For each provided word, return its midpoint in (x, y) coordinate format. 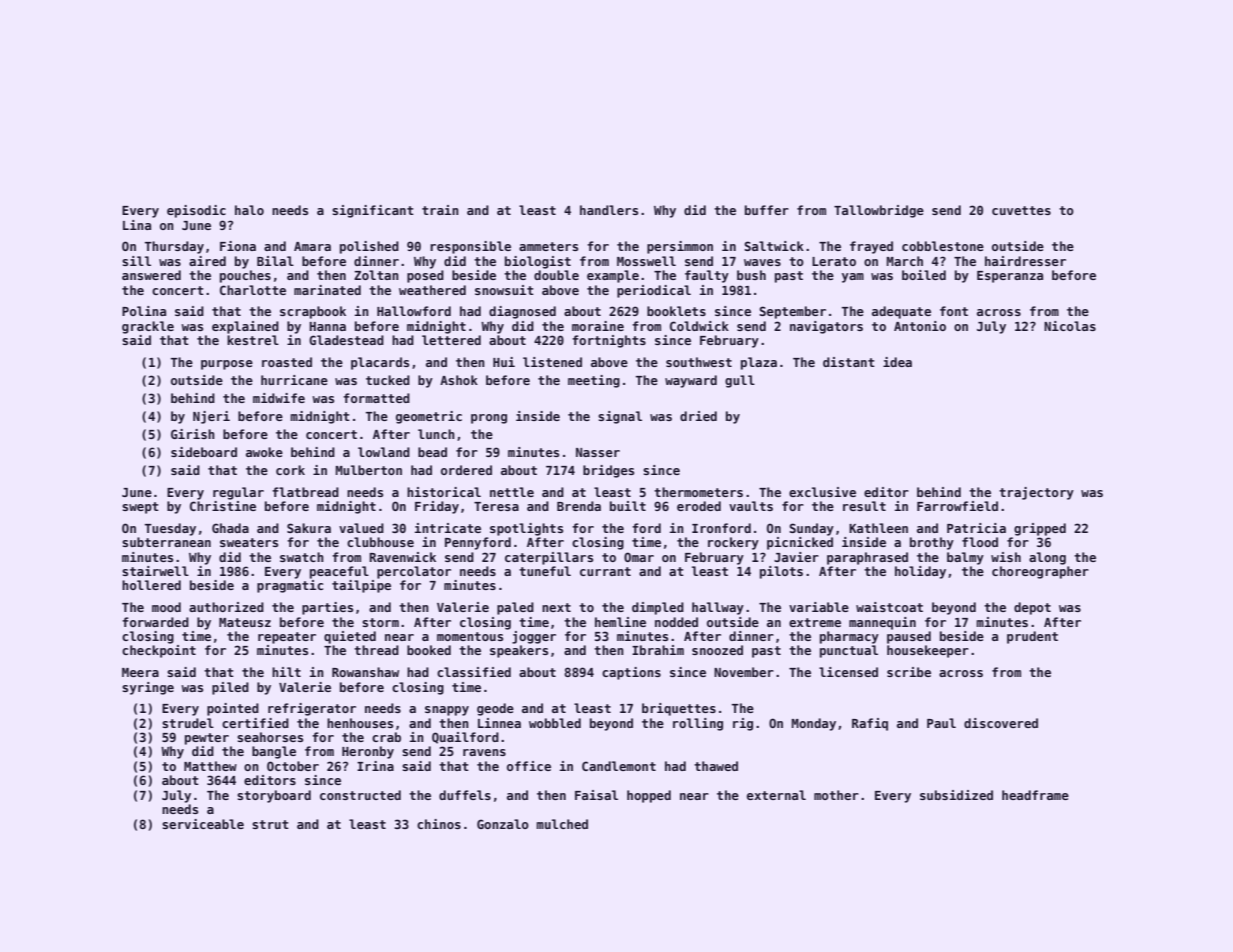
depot (1032, 608)
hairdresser (1025, 261)
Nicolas (1070, 326)
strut (270, 824)
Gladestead (346, 340)
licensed (848, 672)
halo (249, 210)
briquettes (679, 709)
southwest (699, 362)
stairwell (155, 571)
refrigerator (312, 709)
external (776, 795)
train (440, 210)
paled (515, 608)
